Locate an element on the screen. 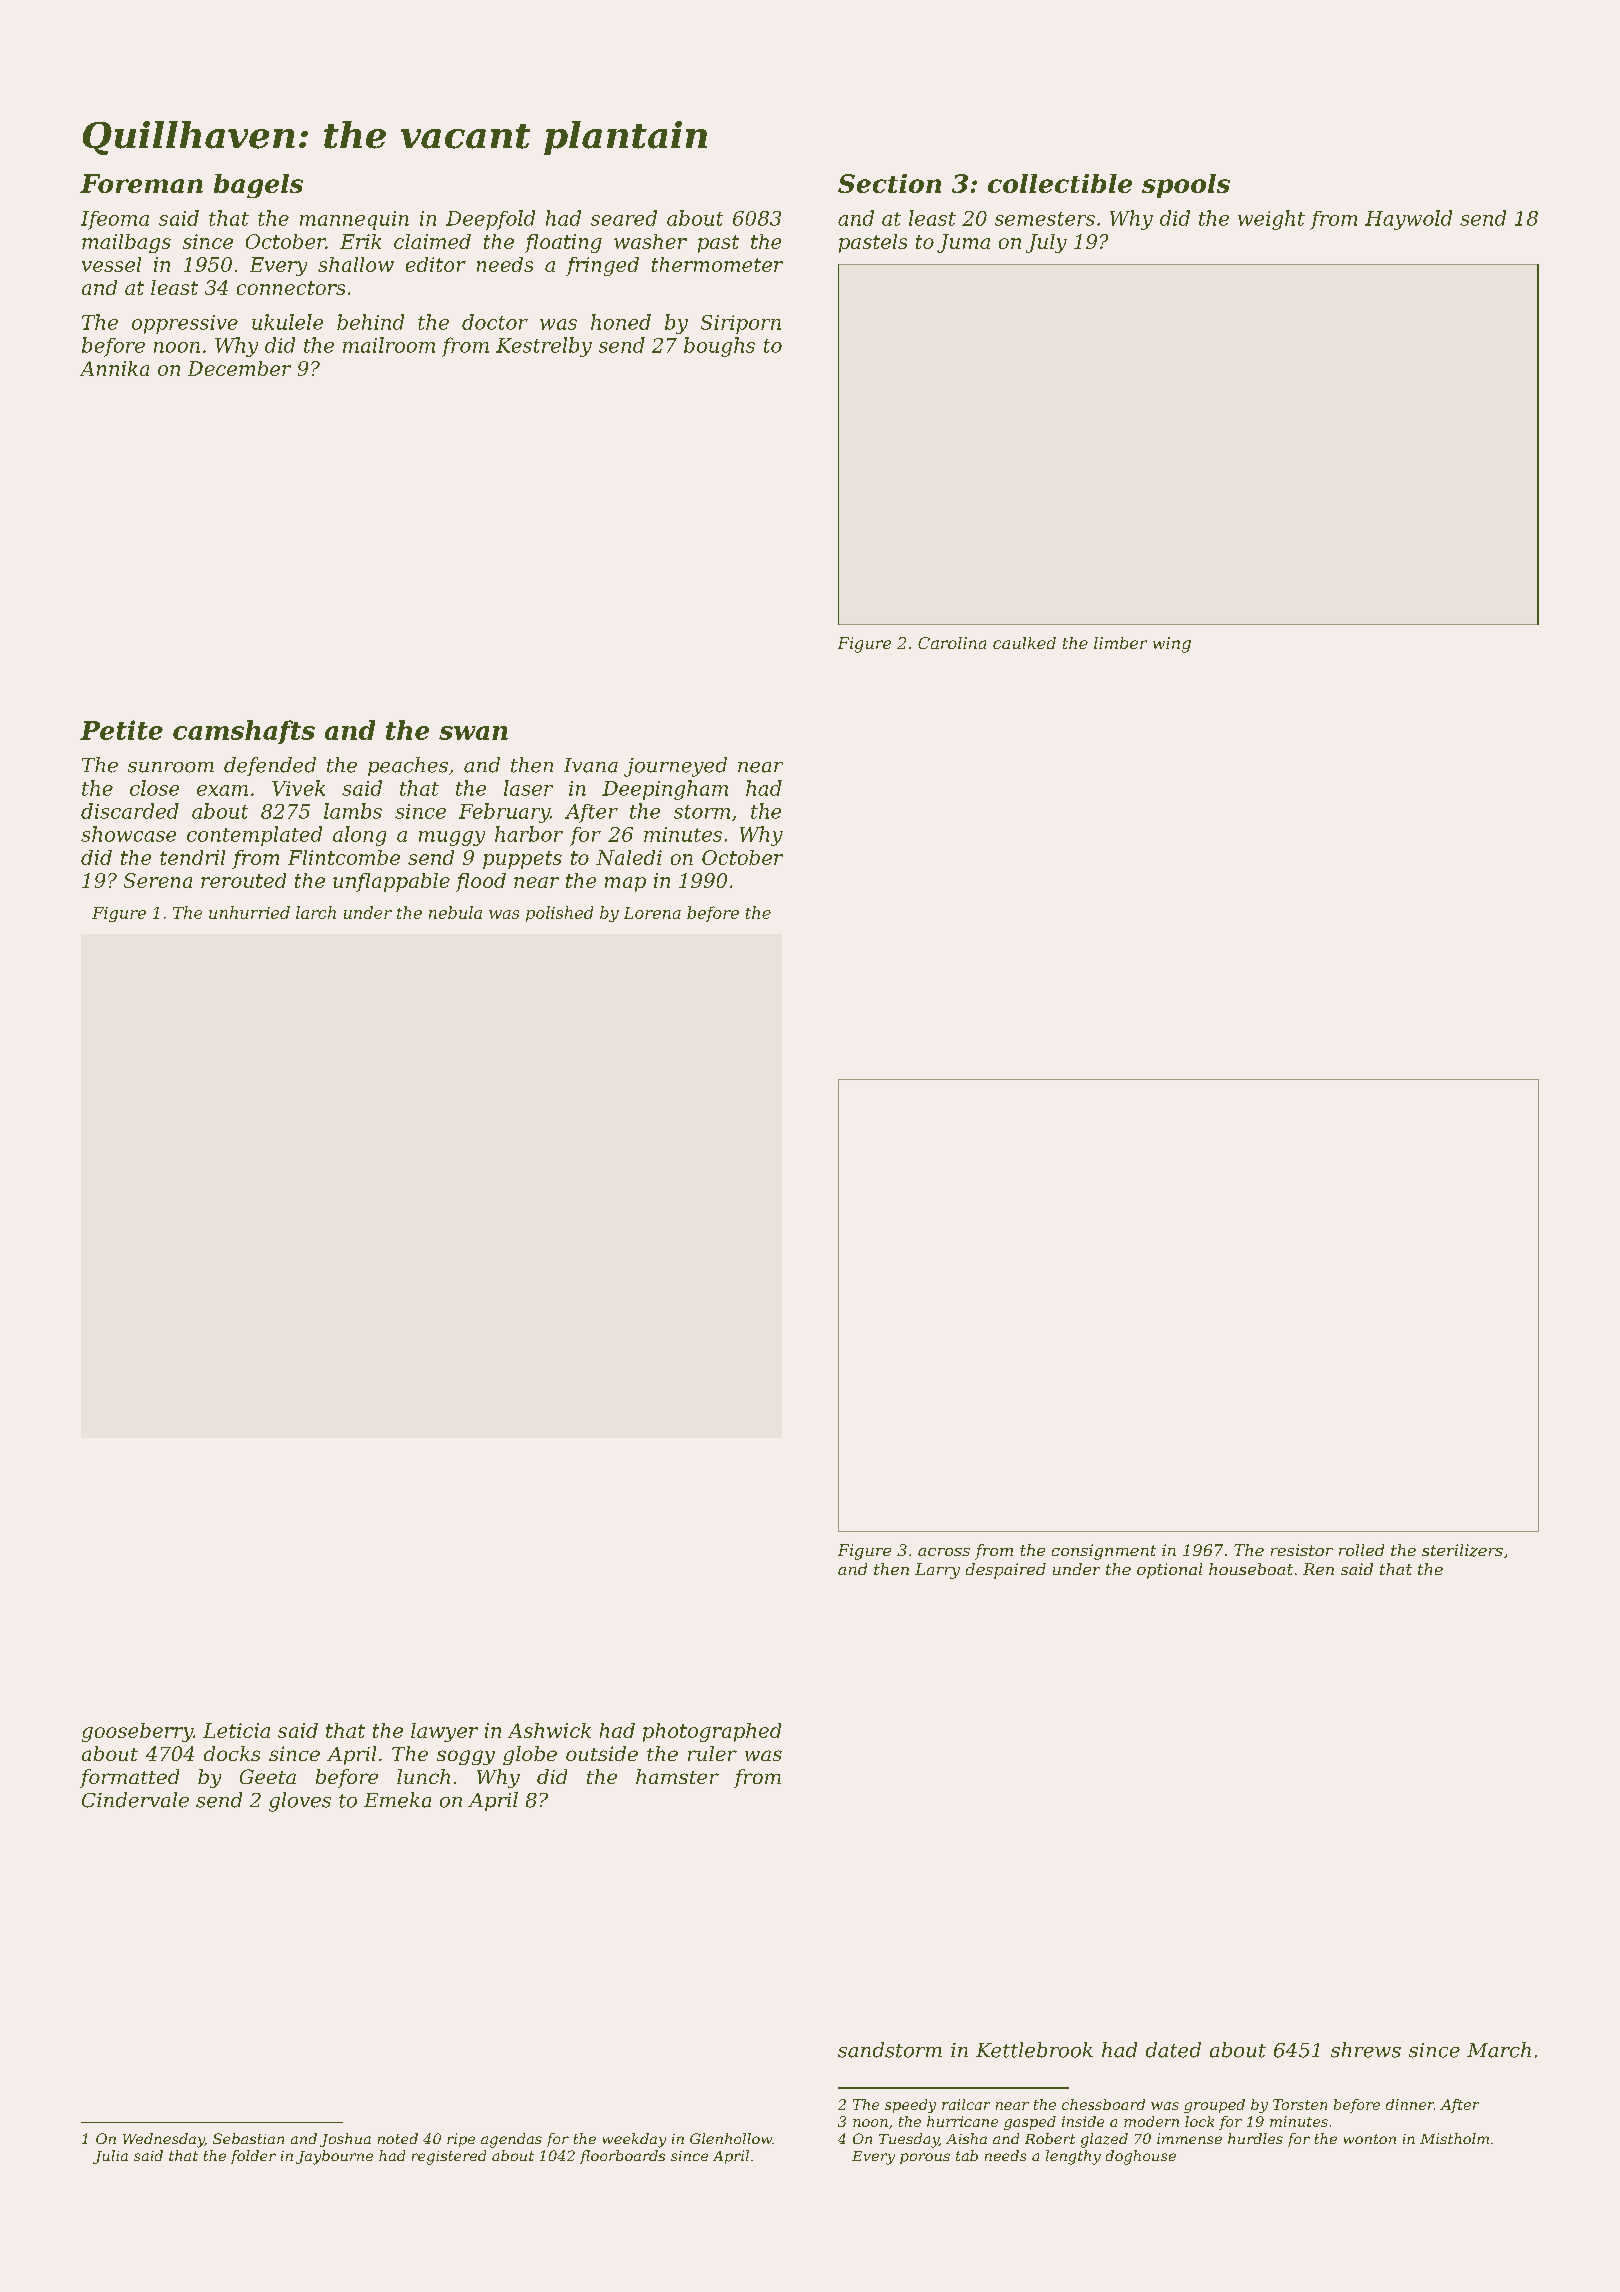 The width and height of the screenshot is (1620, 2292). gooseberry is located at coordinates (137, 1732).
